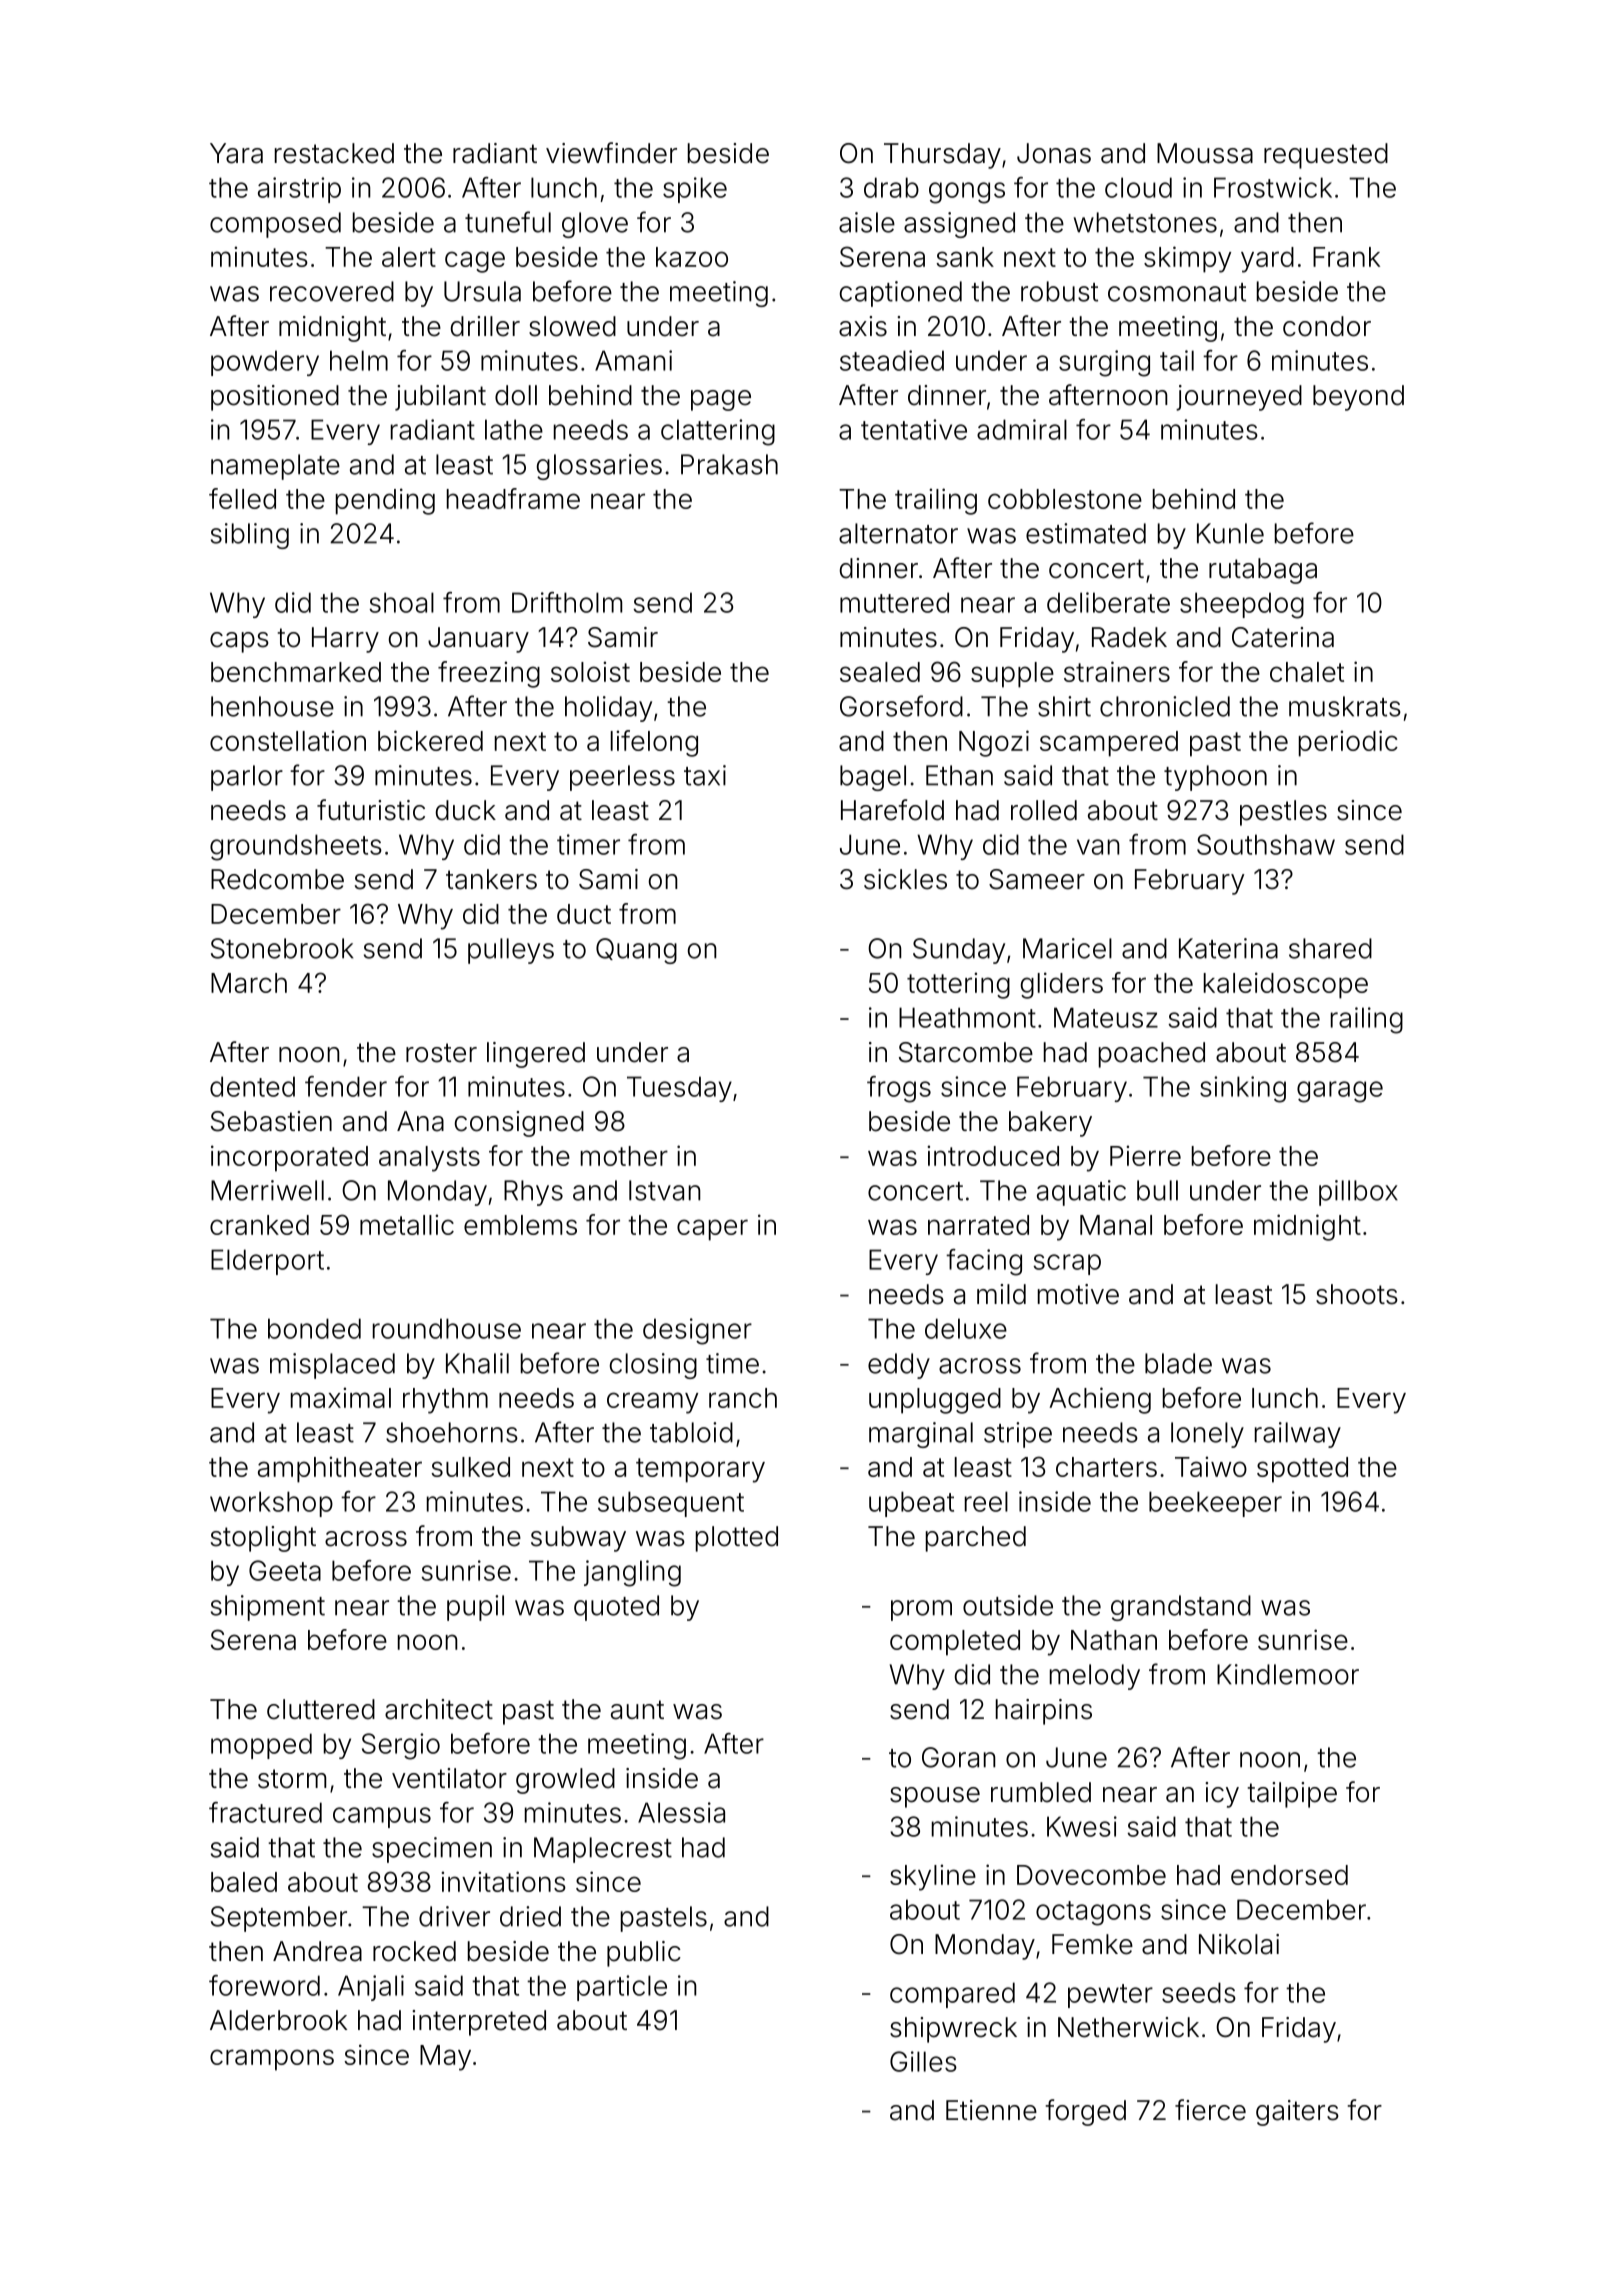  What do you see at coordinates (611, 153) in the screenshot?
I see `viewfinder` at bounding box center [611, 153].
